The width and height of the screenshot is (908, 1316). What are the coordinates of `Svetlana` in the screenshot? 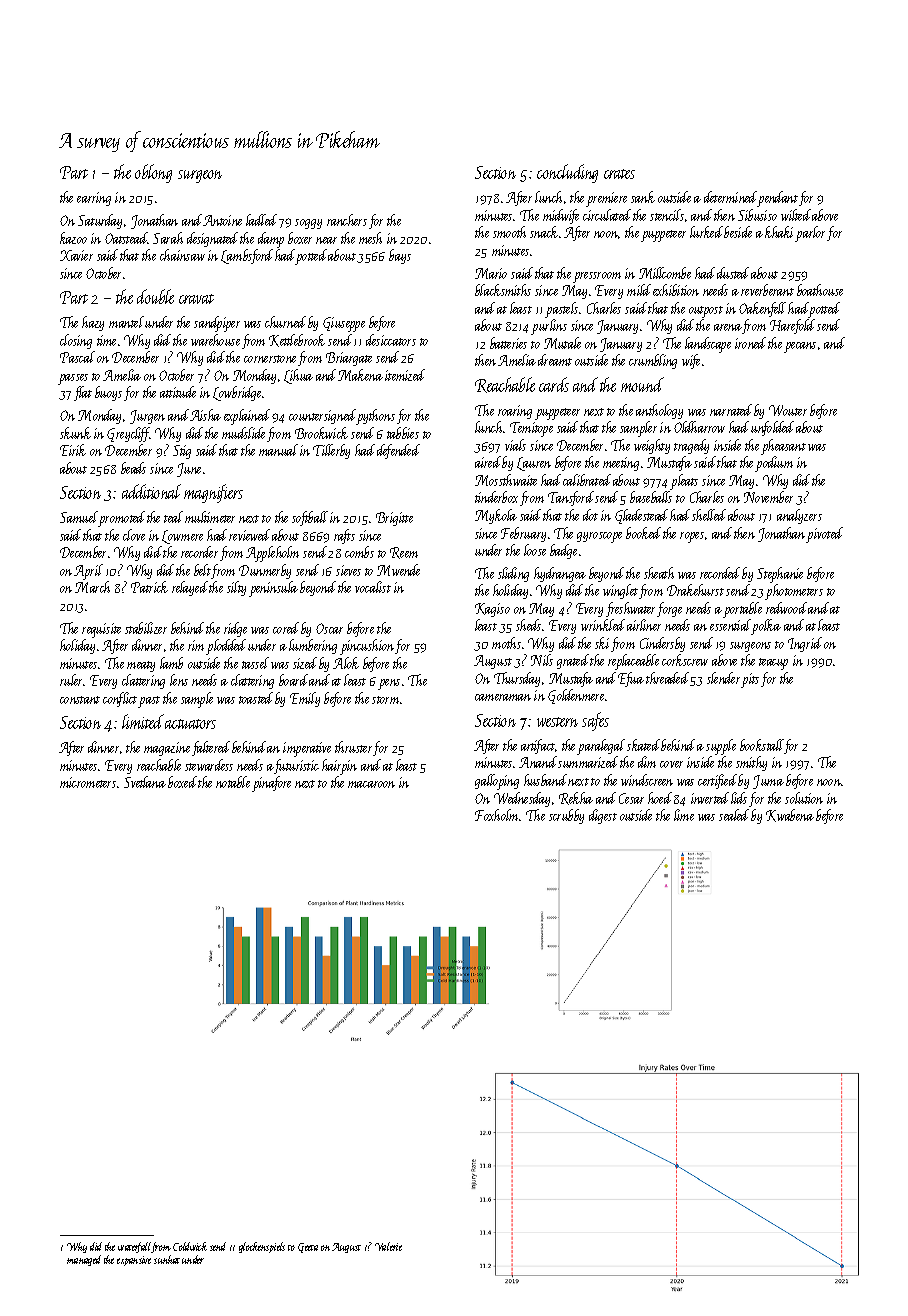 It's located at (145, 782).
